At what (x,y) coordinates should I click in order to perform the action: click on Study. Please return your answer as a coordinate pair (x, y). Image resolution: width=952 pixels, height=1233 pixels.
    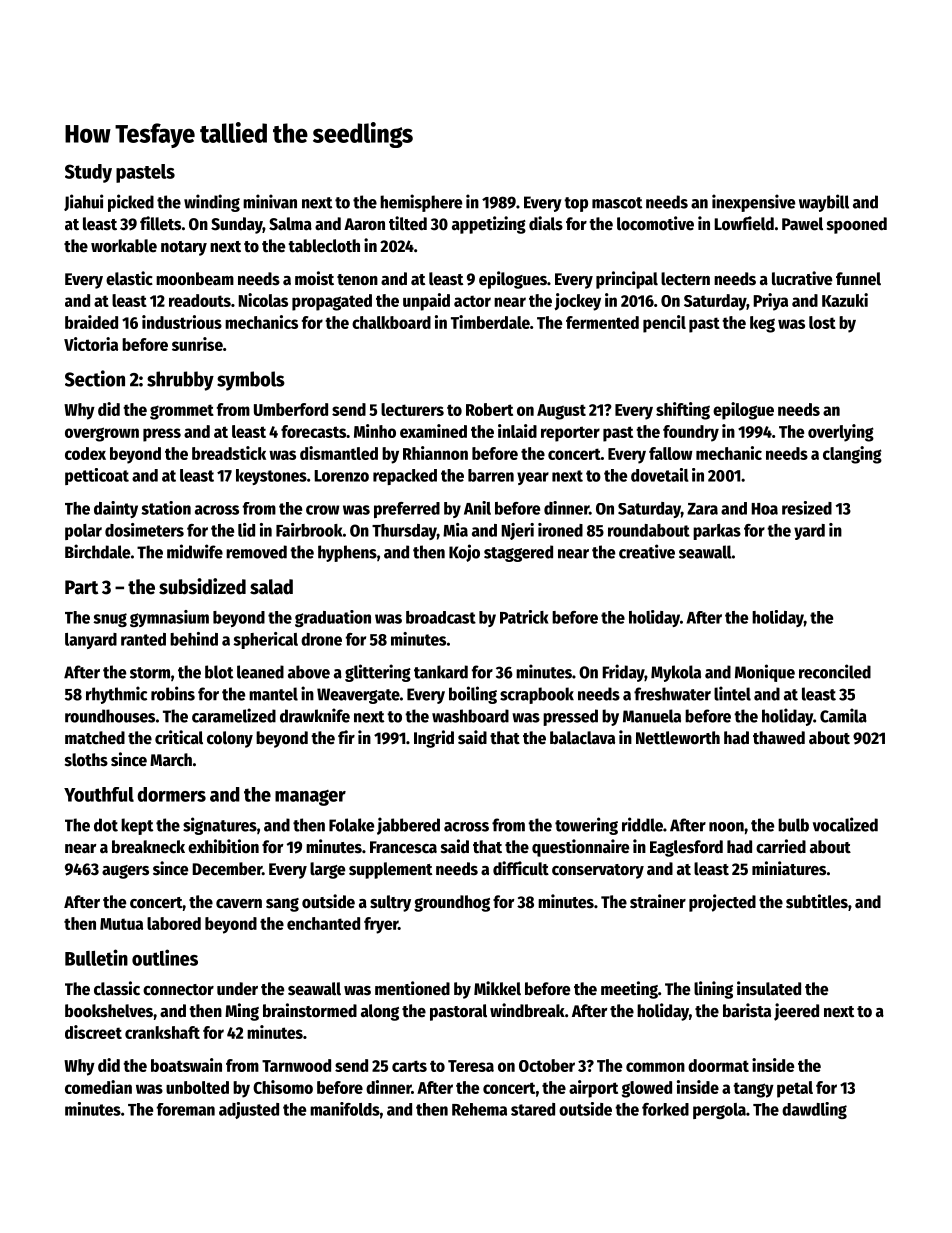
    Looking at the image, I should click on (88, 173).
